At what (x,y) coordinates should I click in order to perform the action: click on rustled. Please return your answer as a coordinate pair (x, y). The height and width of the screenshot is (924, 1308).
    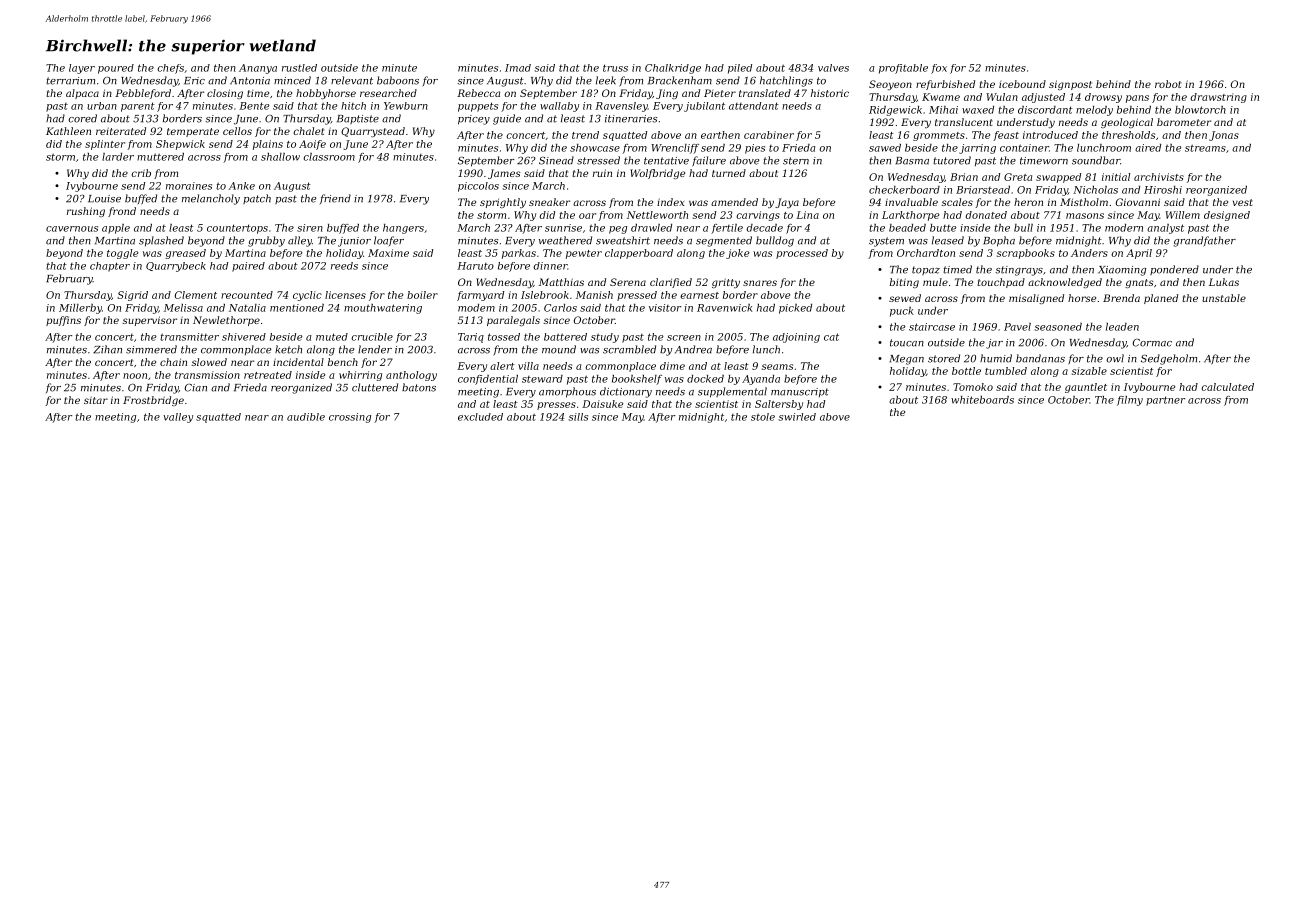
    Looking at the image, I should click on (299, 68).
